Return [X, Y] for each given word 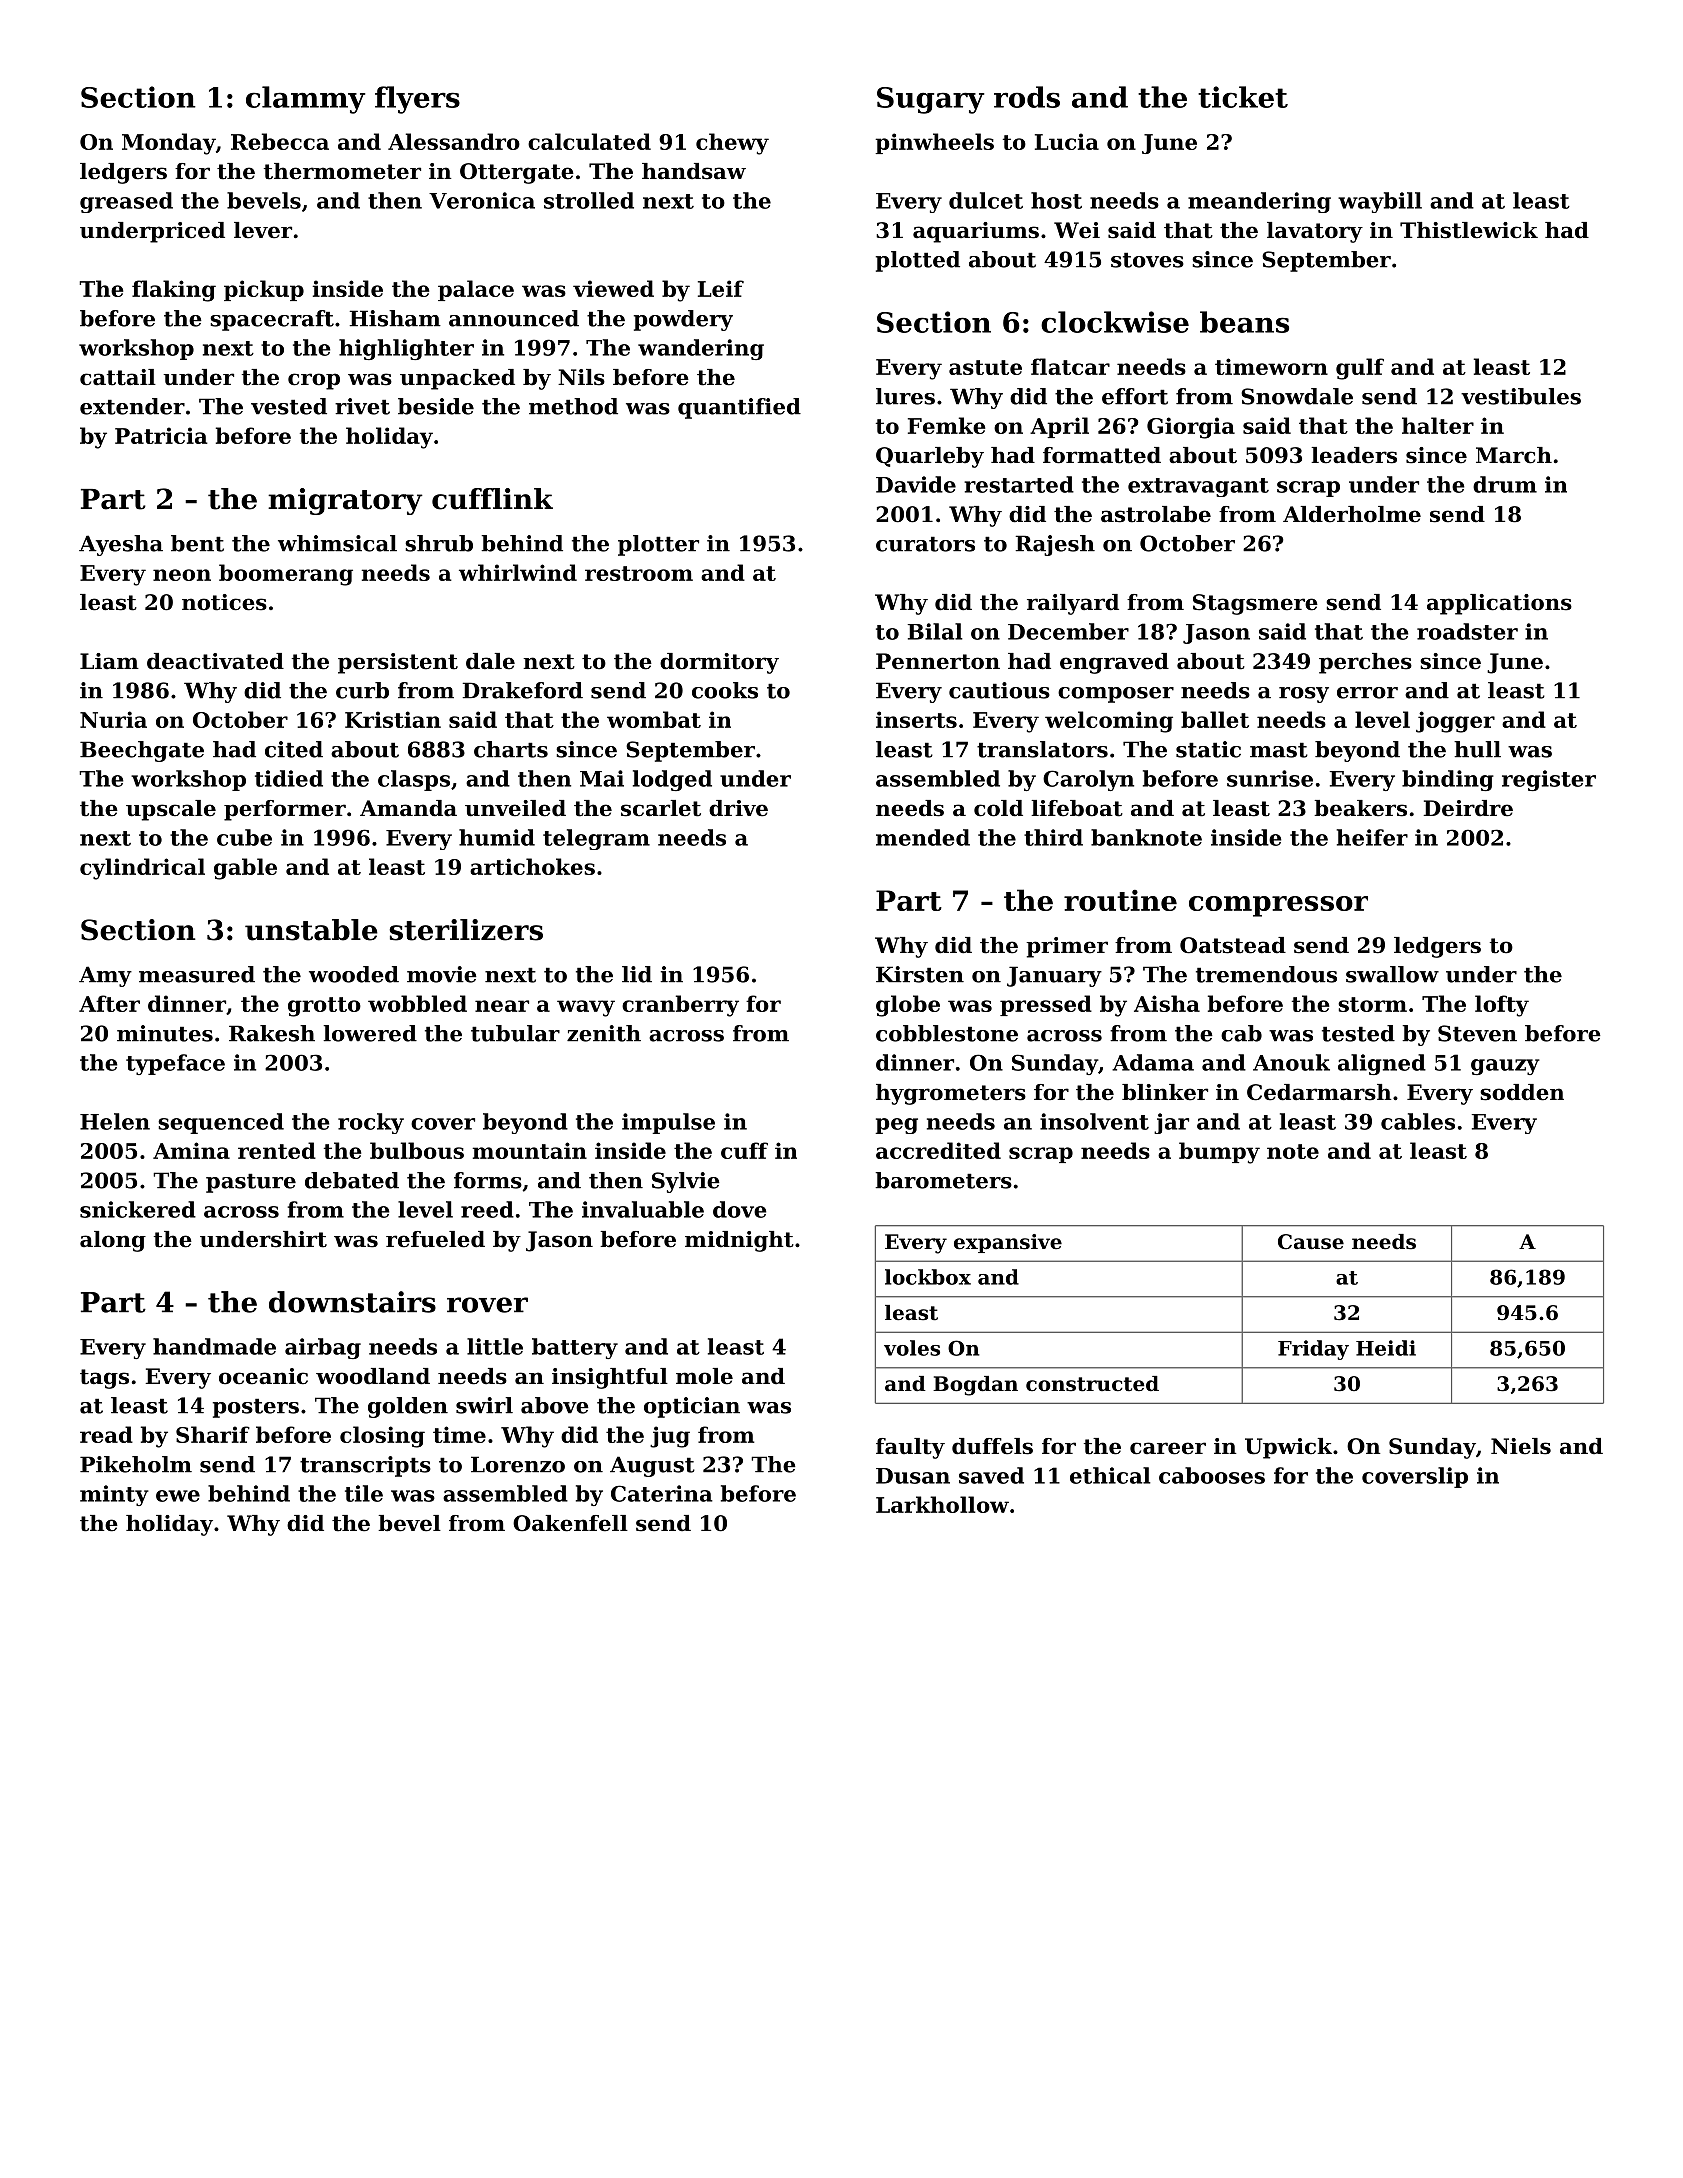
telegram [596, 839]
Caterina [662, 1493]
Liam [109, 661]
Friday [1313, 1350]
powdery [683, 320]
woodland [373, 1376]
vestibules [1521, 396]
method [573, 406]
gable [245, 869]
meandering [1259, 202]
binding [1448, 780]
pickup [264, 290]
